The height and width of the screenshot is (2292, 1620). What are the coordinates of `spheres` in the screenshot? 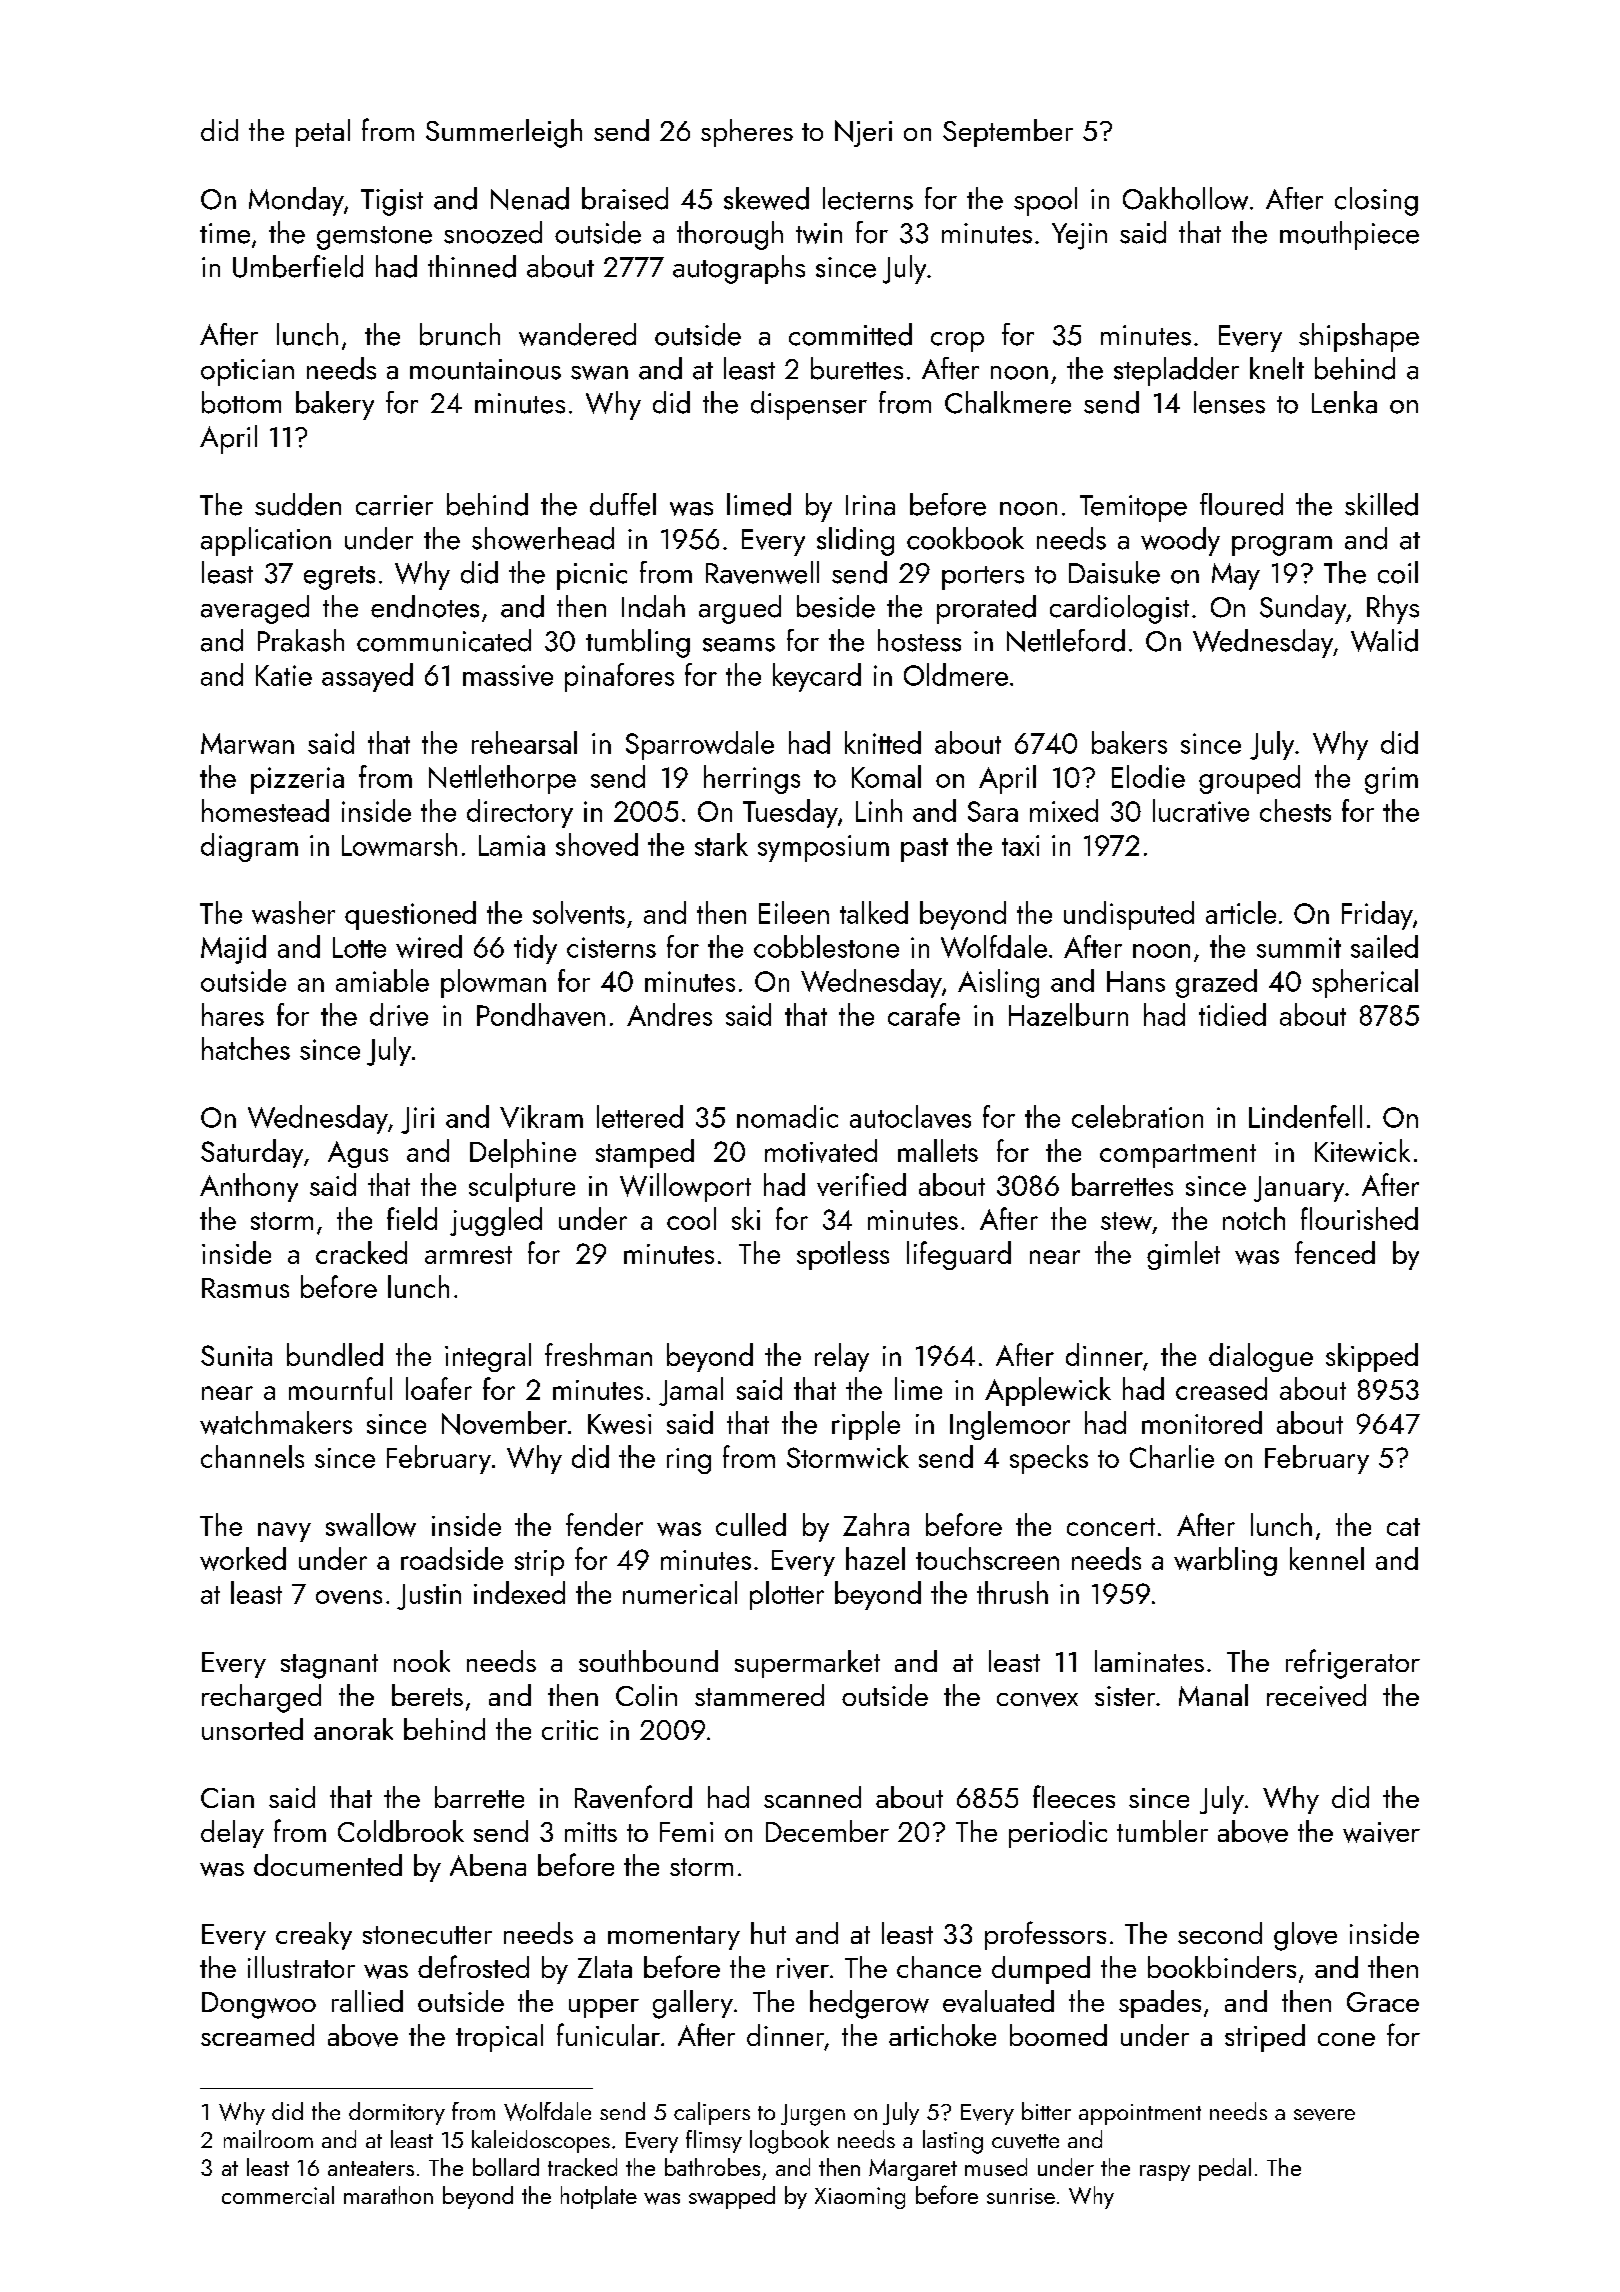 It's located at (747, 133).
